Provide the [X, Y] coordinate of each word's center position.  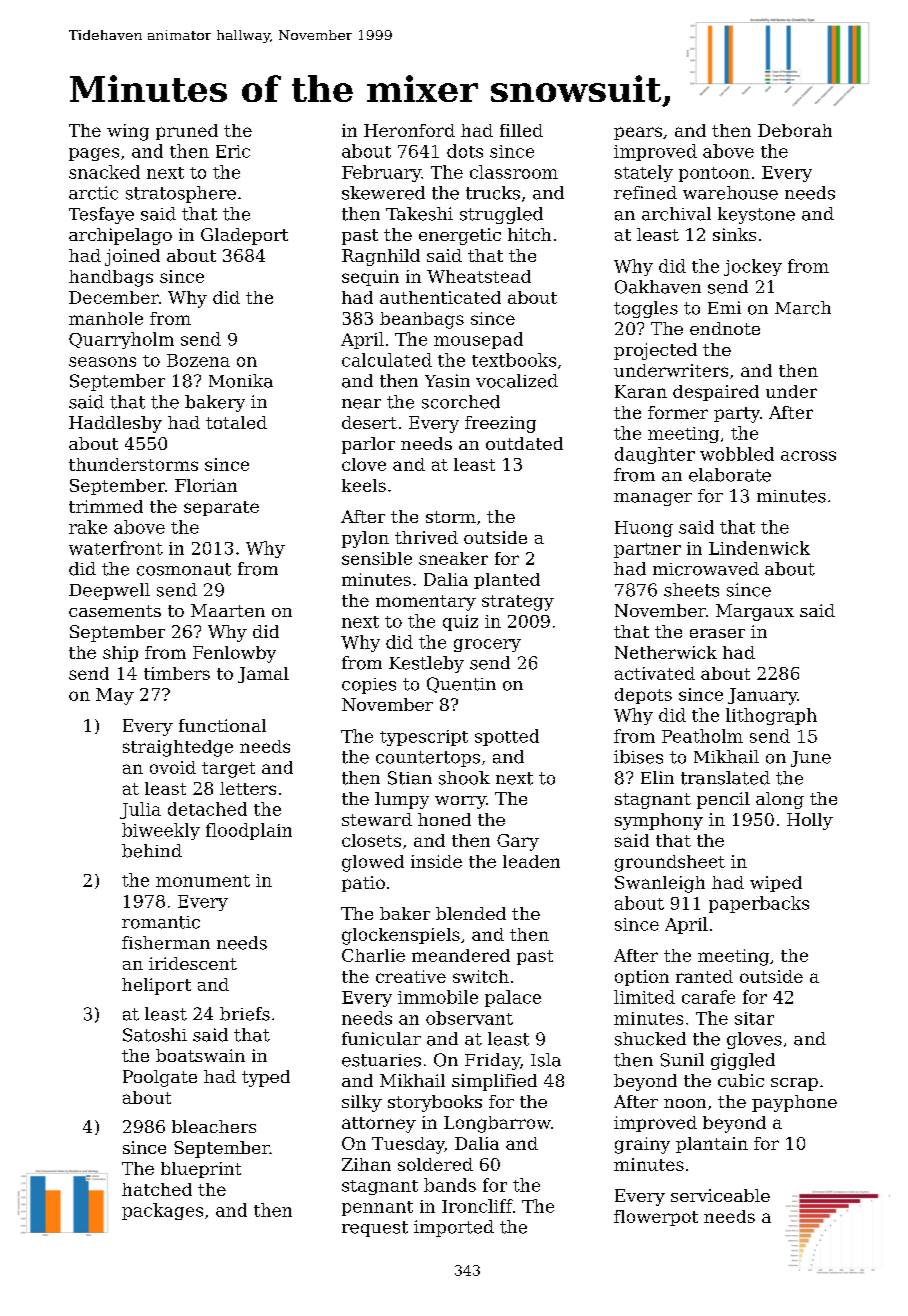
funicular [381, 1039]
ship [120, 654]
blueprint [201, 1170]
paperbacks [759, 904]
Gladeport [244, 236]
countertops [428, 759]
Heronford [409, 130]
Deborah [795, 130]
